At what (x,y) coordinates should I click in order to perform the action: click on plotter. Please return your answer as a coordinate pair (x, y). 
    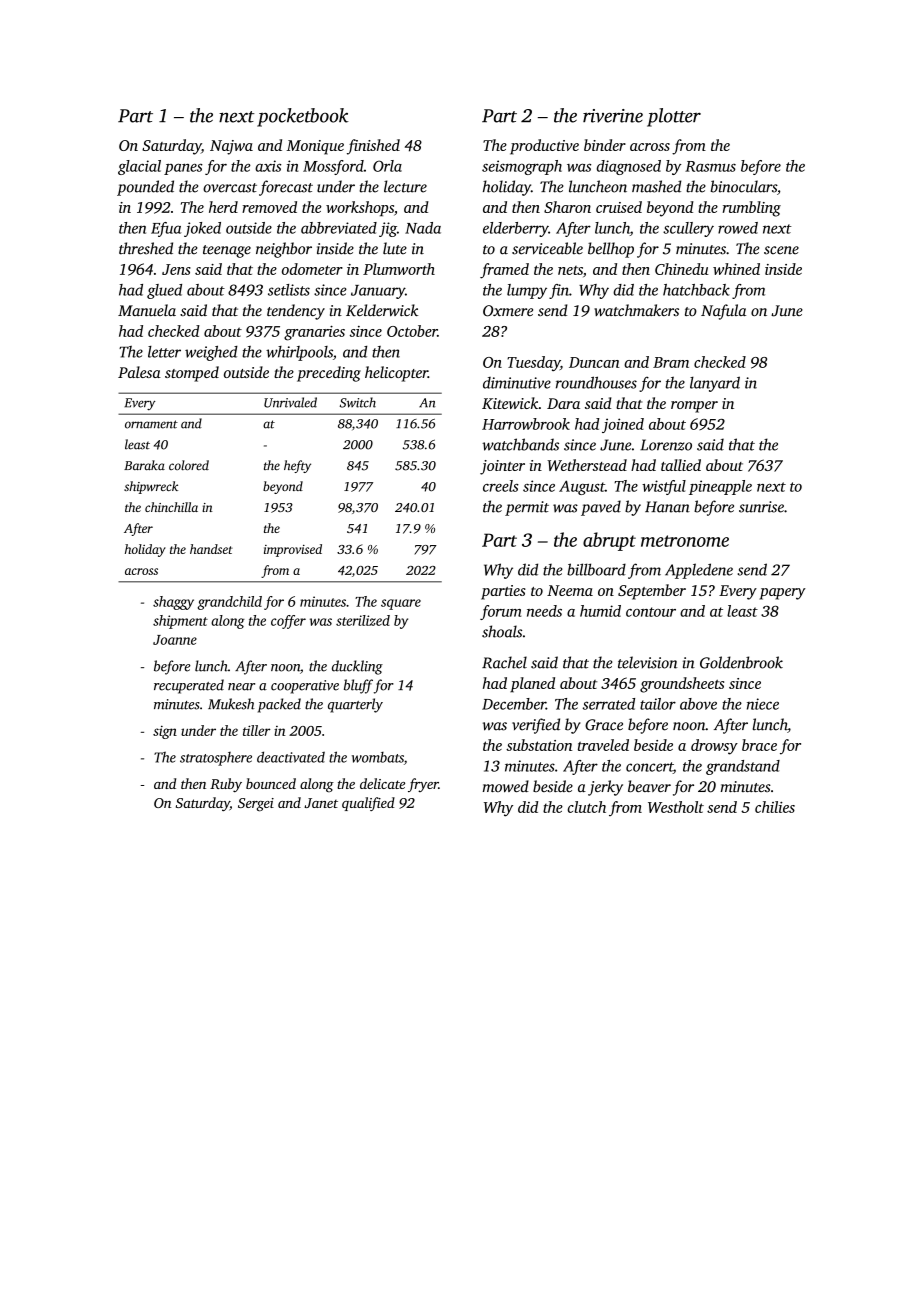
    Looking at the image, I should click on (674, 117).
